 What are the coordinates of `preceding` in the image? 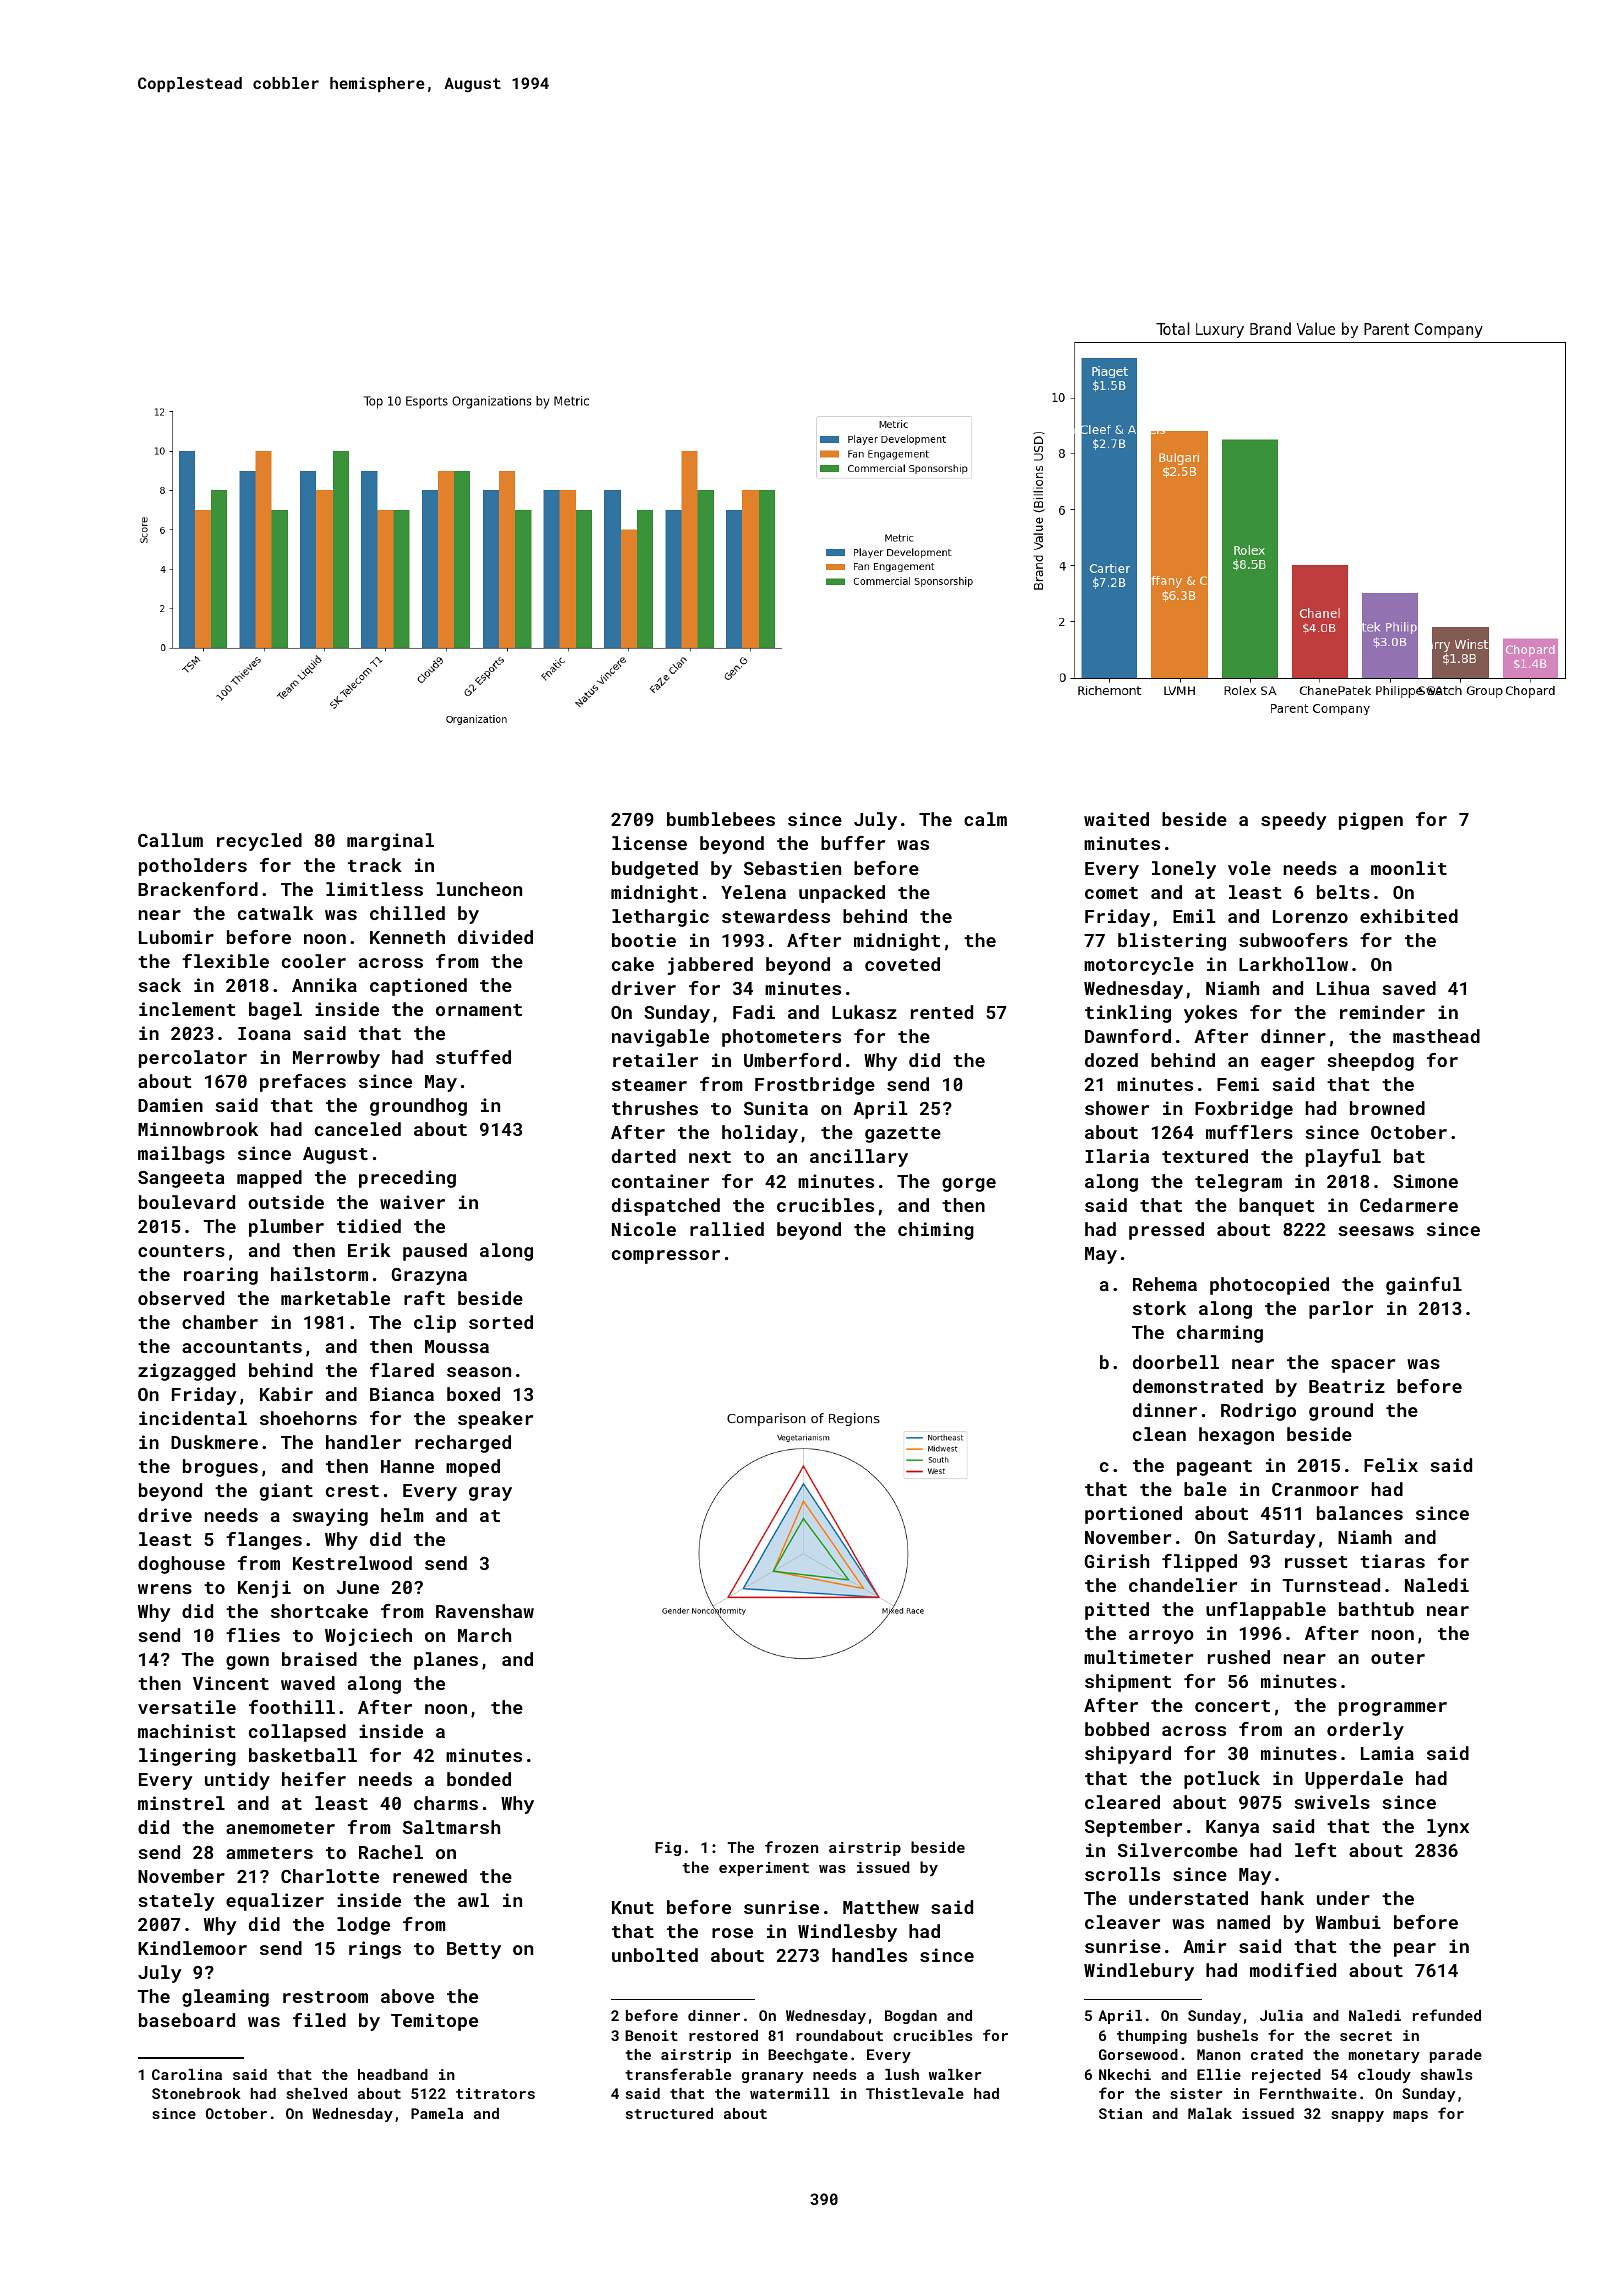 It's located at (407, 1179).
